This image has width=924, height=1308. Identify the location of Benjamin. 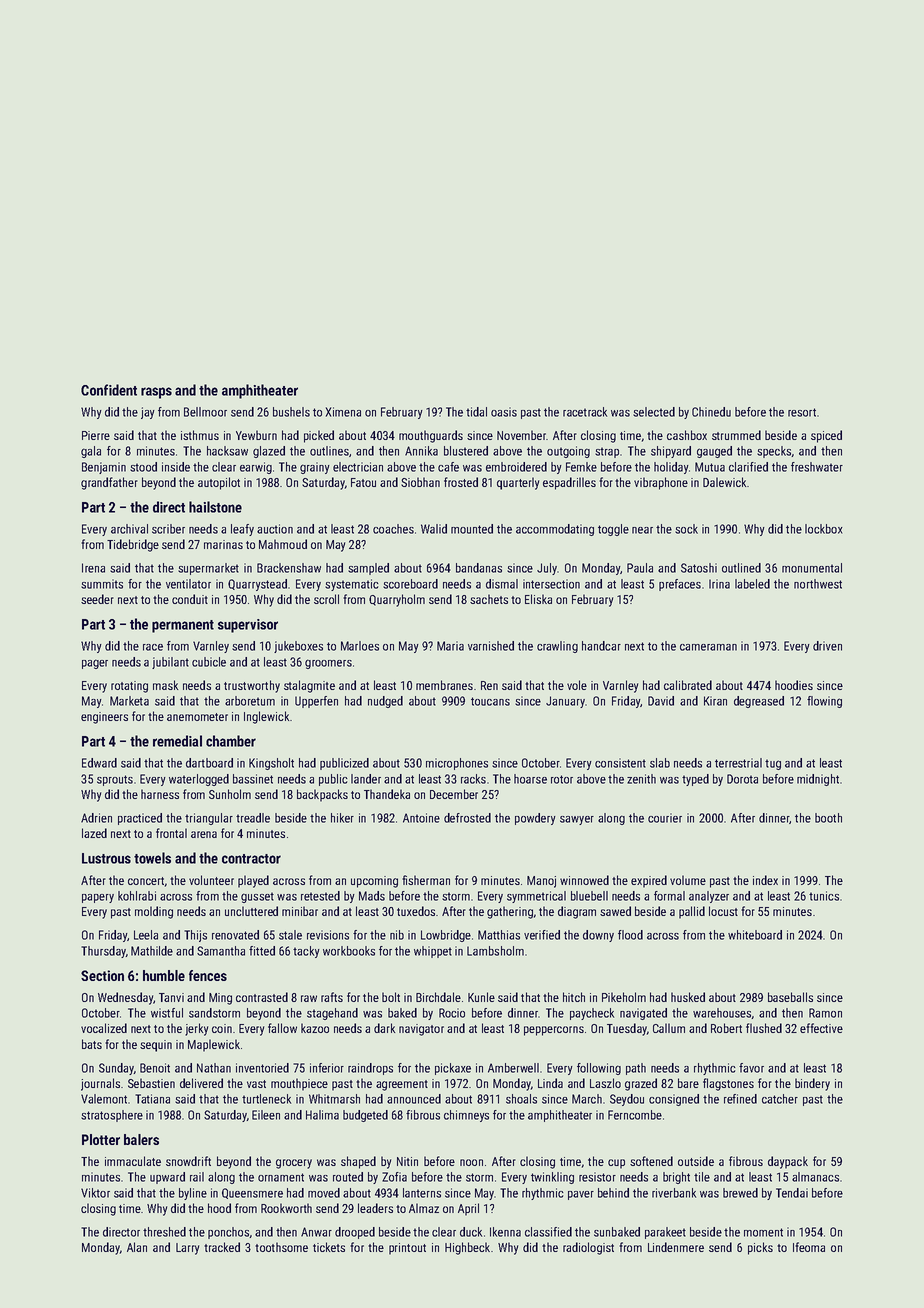
(104, 468).
